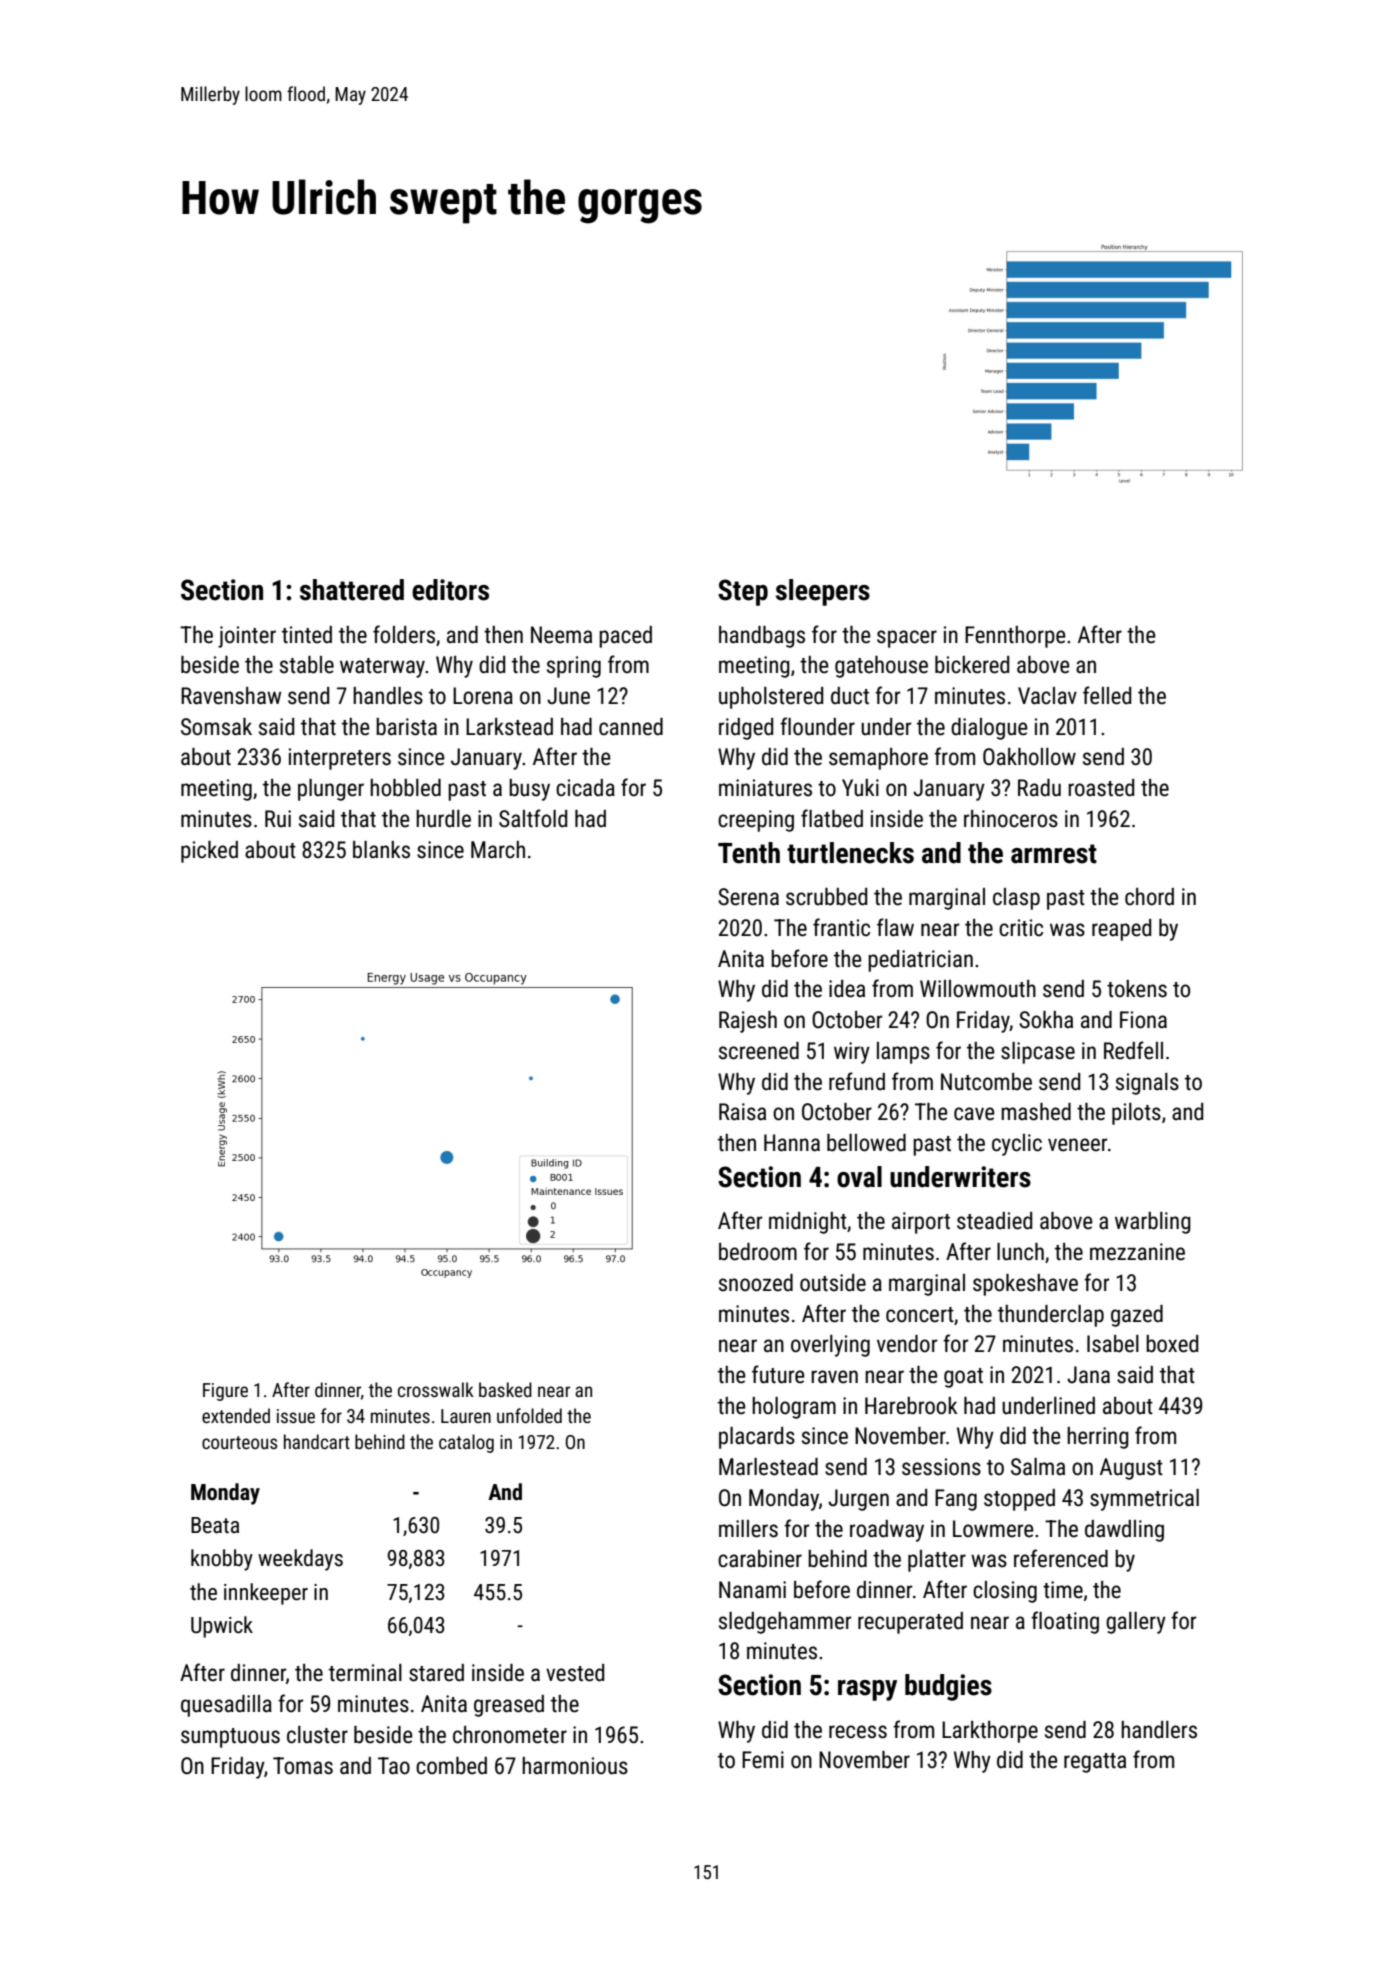 This image has height=1969, width=1386. Describe the element at coordinates (1015, 637) in the image. I see `Fennthorpe` at that location.
